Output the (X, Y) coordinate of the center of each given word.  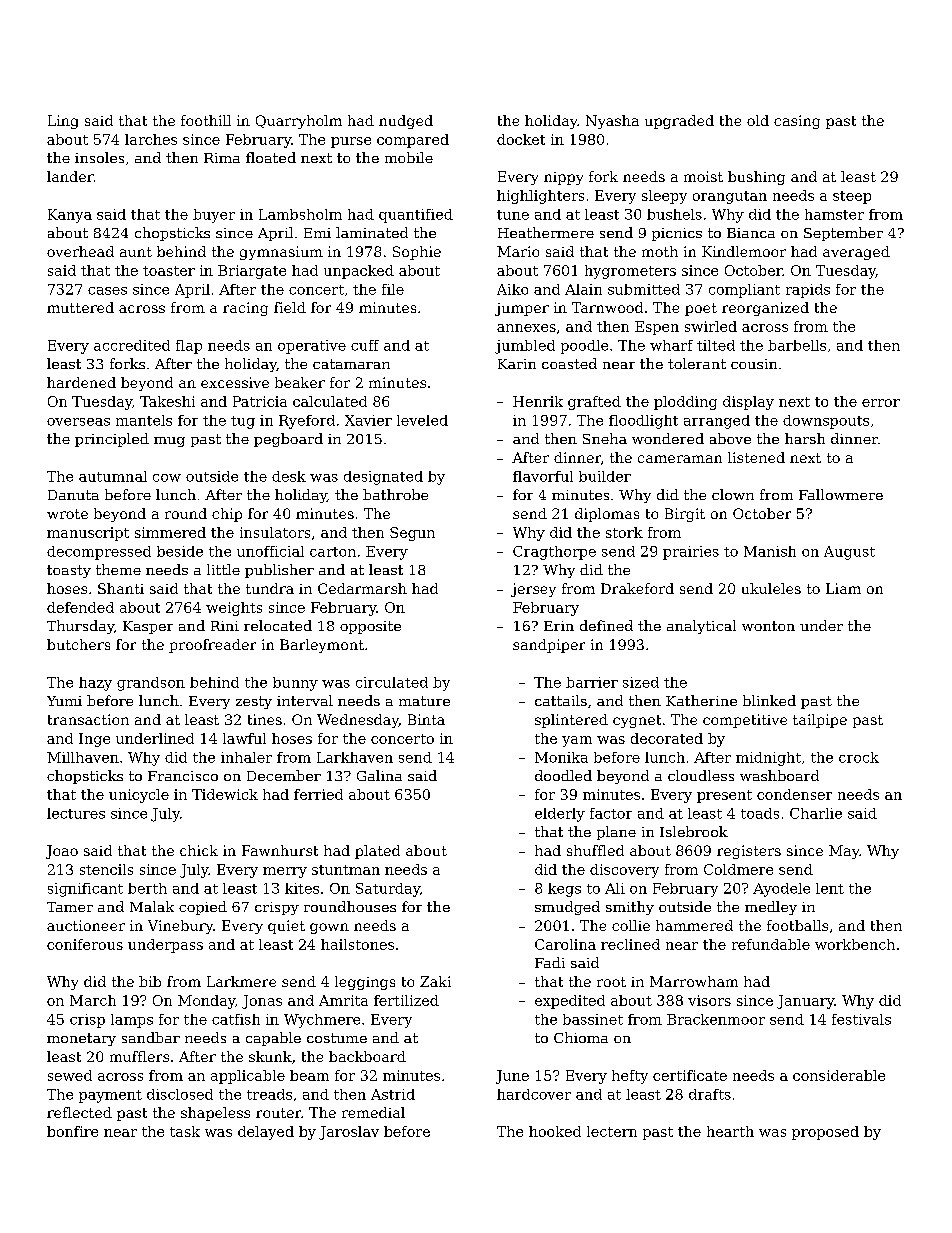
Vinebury (180, 927)
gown (329, 928)
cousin (754, 364)
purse (351, 142)
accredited (132, 345)
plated (377, 852)
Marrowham (694, 981)
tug (243, 422)
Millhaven (83, 757)
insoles (99, 157)
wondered (668, 438)
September (843, 234)
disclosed (180, 1094)
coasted (569, 363)
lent (830, 888)
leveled (422, 420)
